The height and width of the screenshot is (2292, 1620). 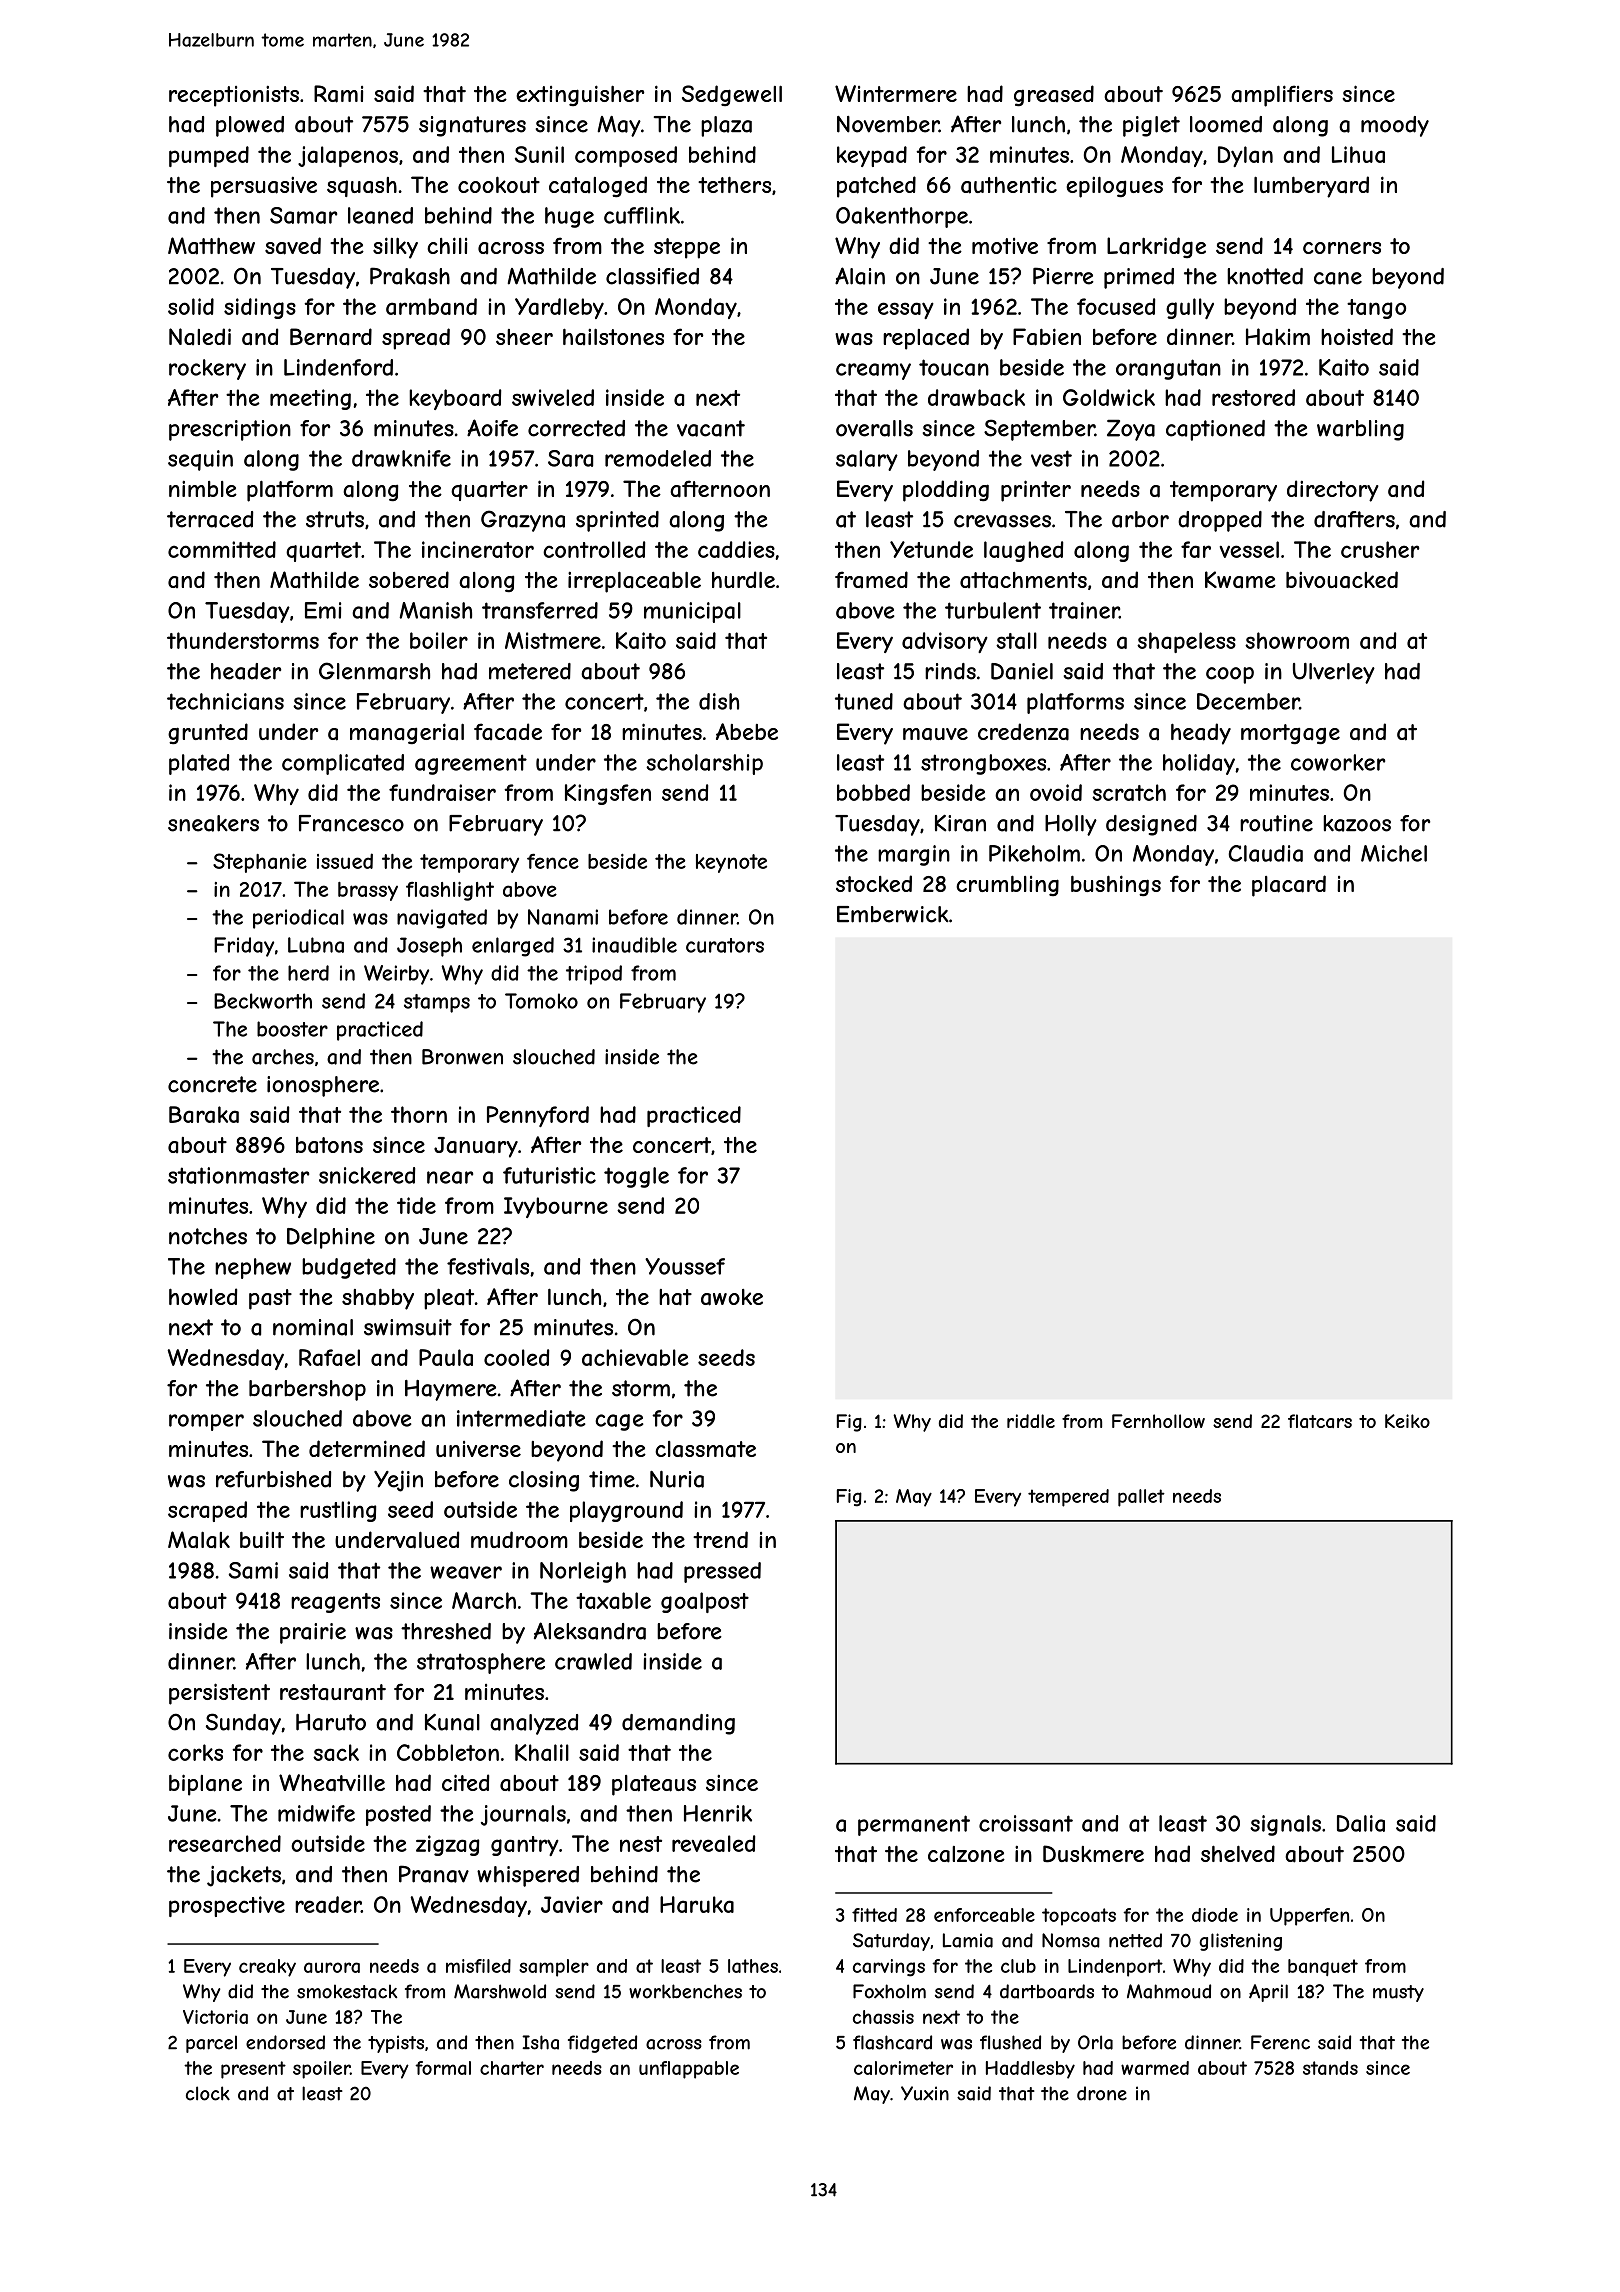 What do you see at coordinates (697, 1904) in the screenshot?
I see `Haruka` at bounding box center [697, 1904].
